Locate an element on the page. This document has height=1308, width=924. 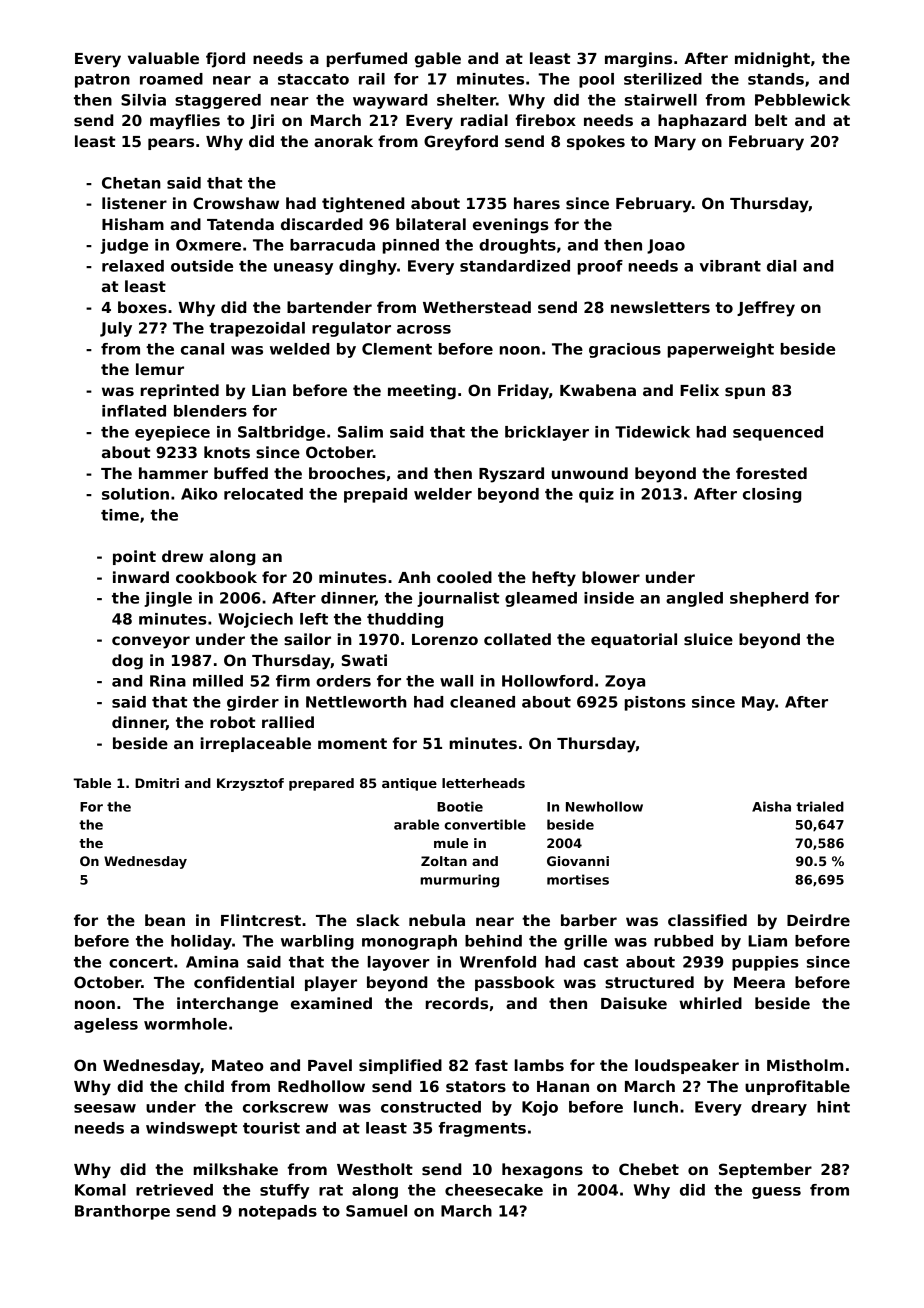
margins is located at coordinates (638, 60).
